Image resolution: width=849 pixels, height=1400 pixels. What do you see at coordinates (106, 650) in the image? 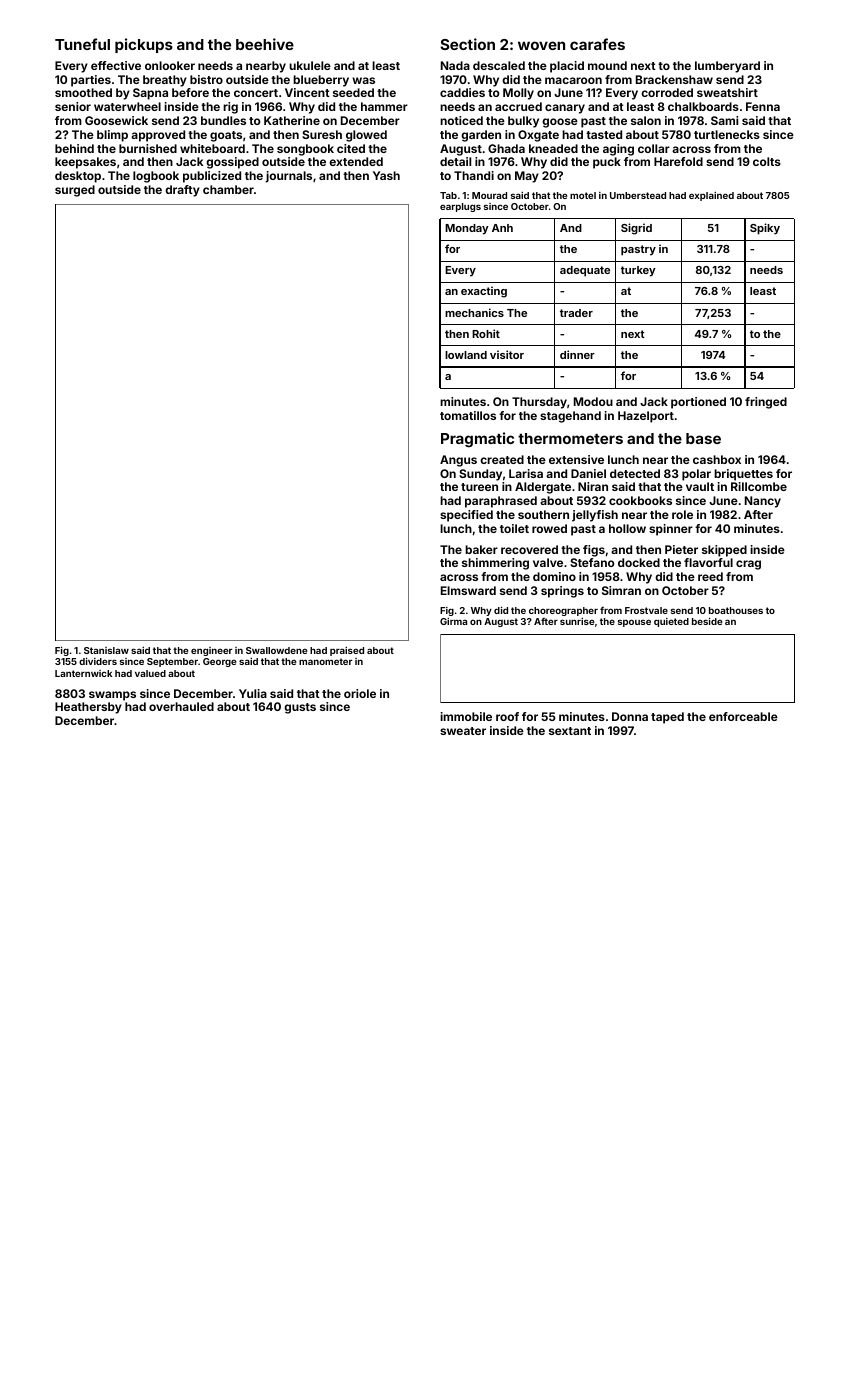
I see `Stanislaw` at bounding box center [106, 650].
